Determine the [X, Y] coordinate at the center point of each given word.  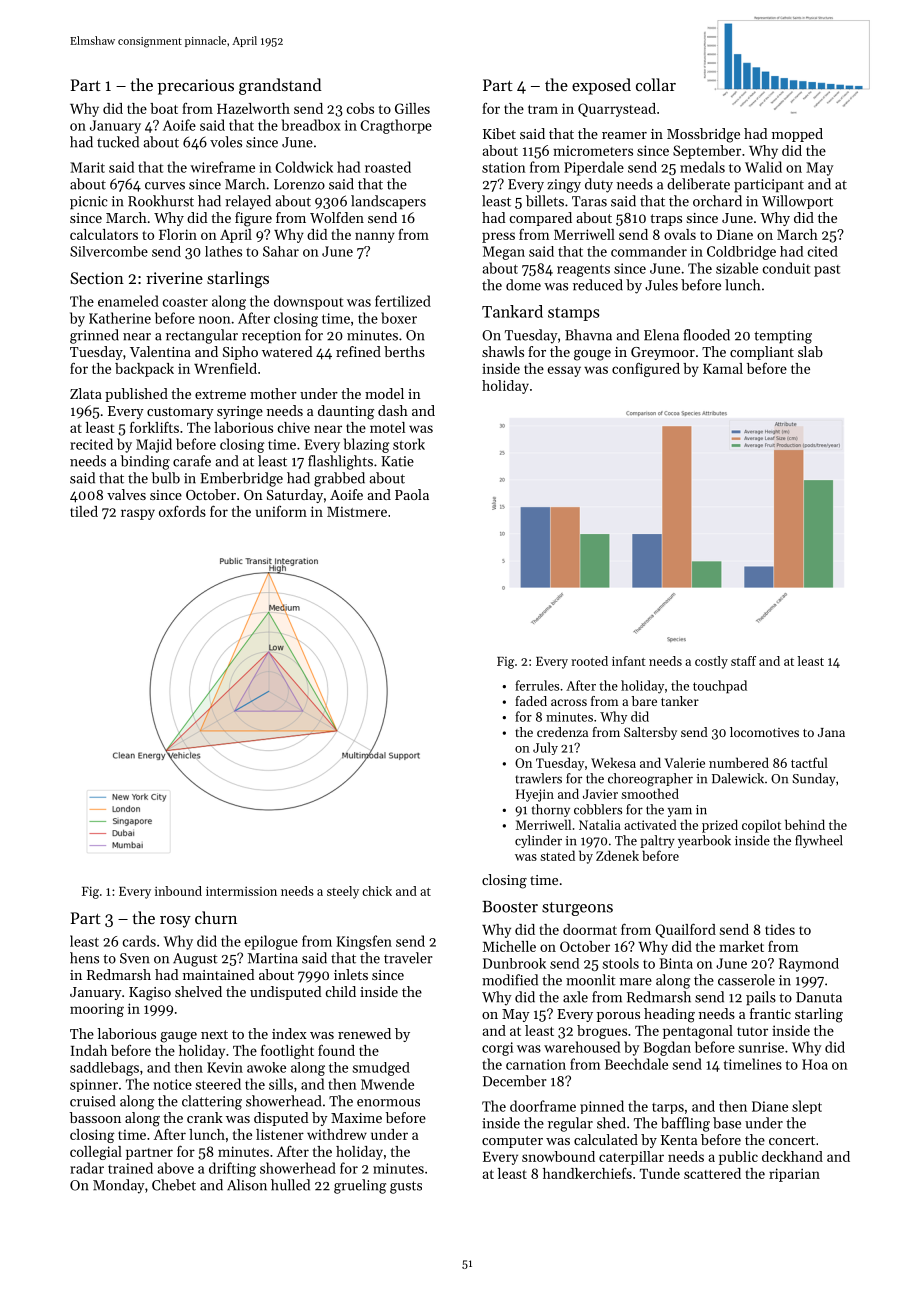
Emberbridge [241, 479]
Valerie [684, 762]
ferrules [537, 685]
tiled [84, 511]
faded [531, 701]
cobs [360, 108]
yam [680, 812]
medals [702, 167]
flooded [706, 335]
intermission [241, 891]
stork [409, 444]
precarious [196, 87]
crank [205, 1117]
